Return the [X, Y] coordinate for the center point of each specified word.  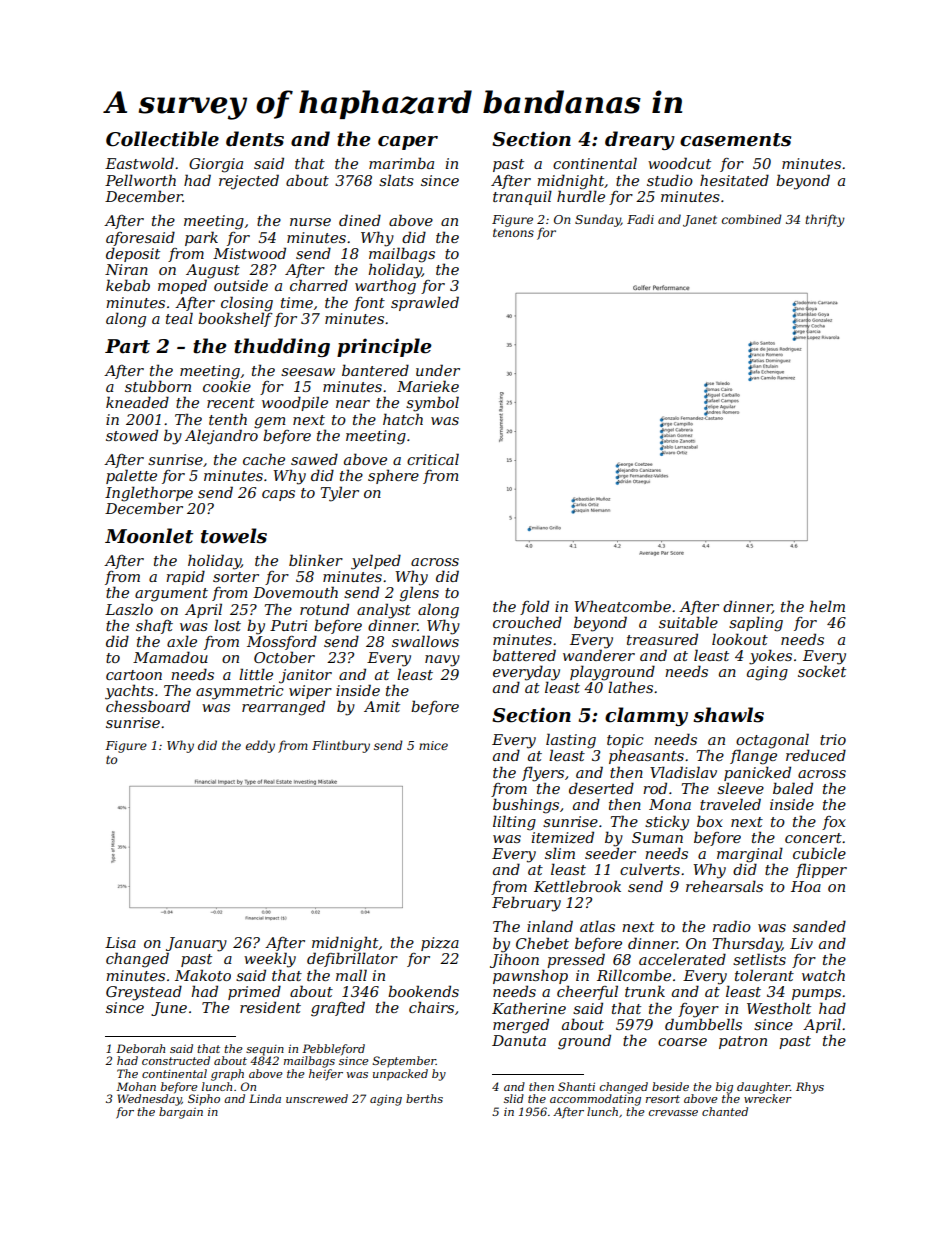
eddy [260, 746]
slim [560, 853]
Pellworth [140, 180]
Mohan [136, 1086]
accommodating [595, 1100]
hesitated [734, 180]
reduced [816, 755]
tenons [513, 233]
